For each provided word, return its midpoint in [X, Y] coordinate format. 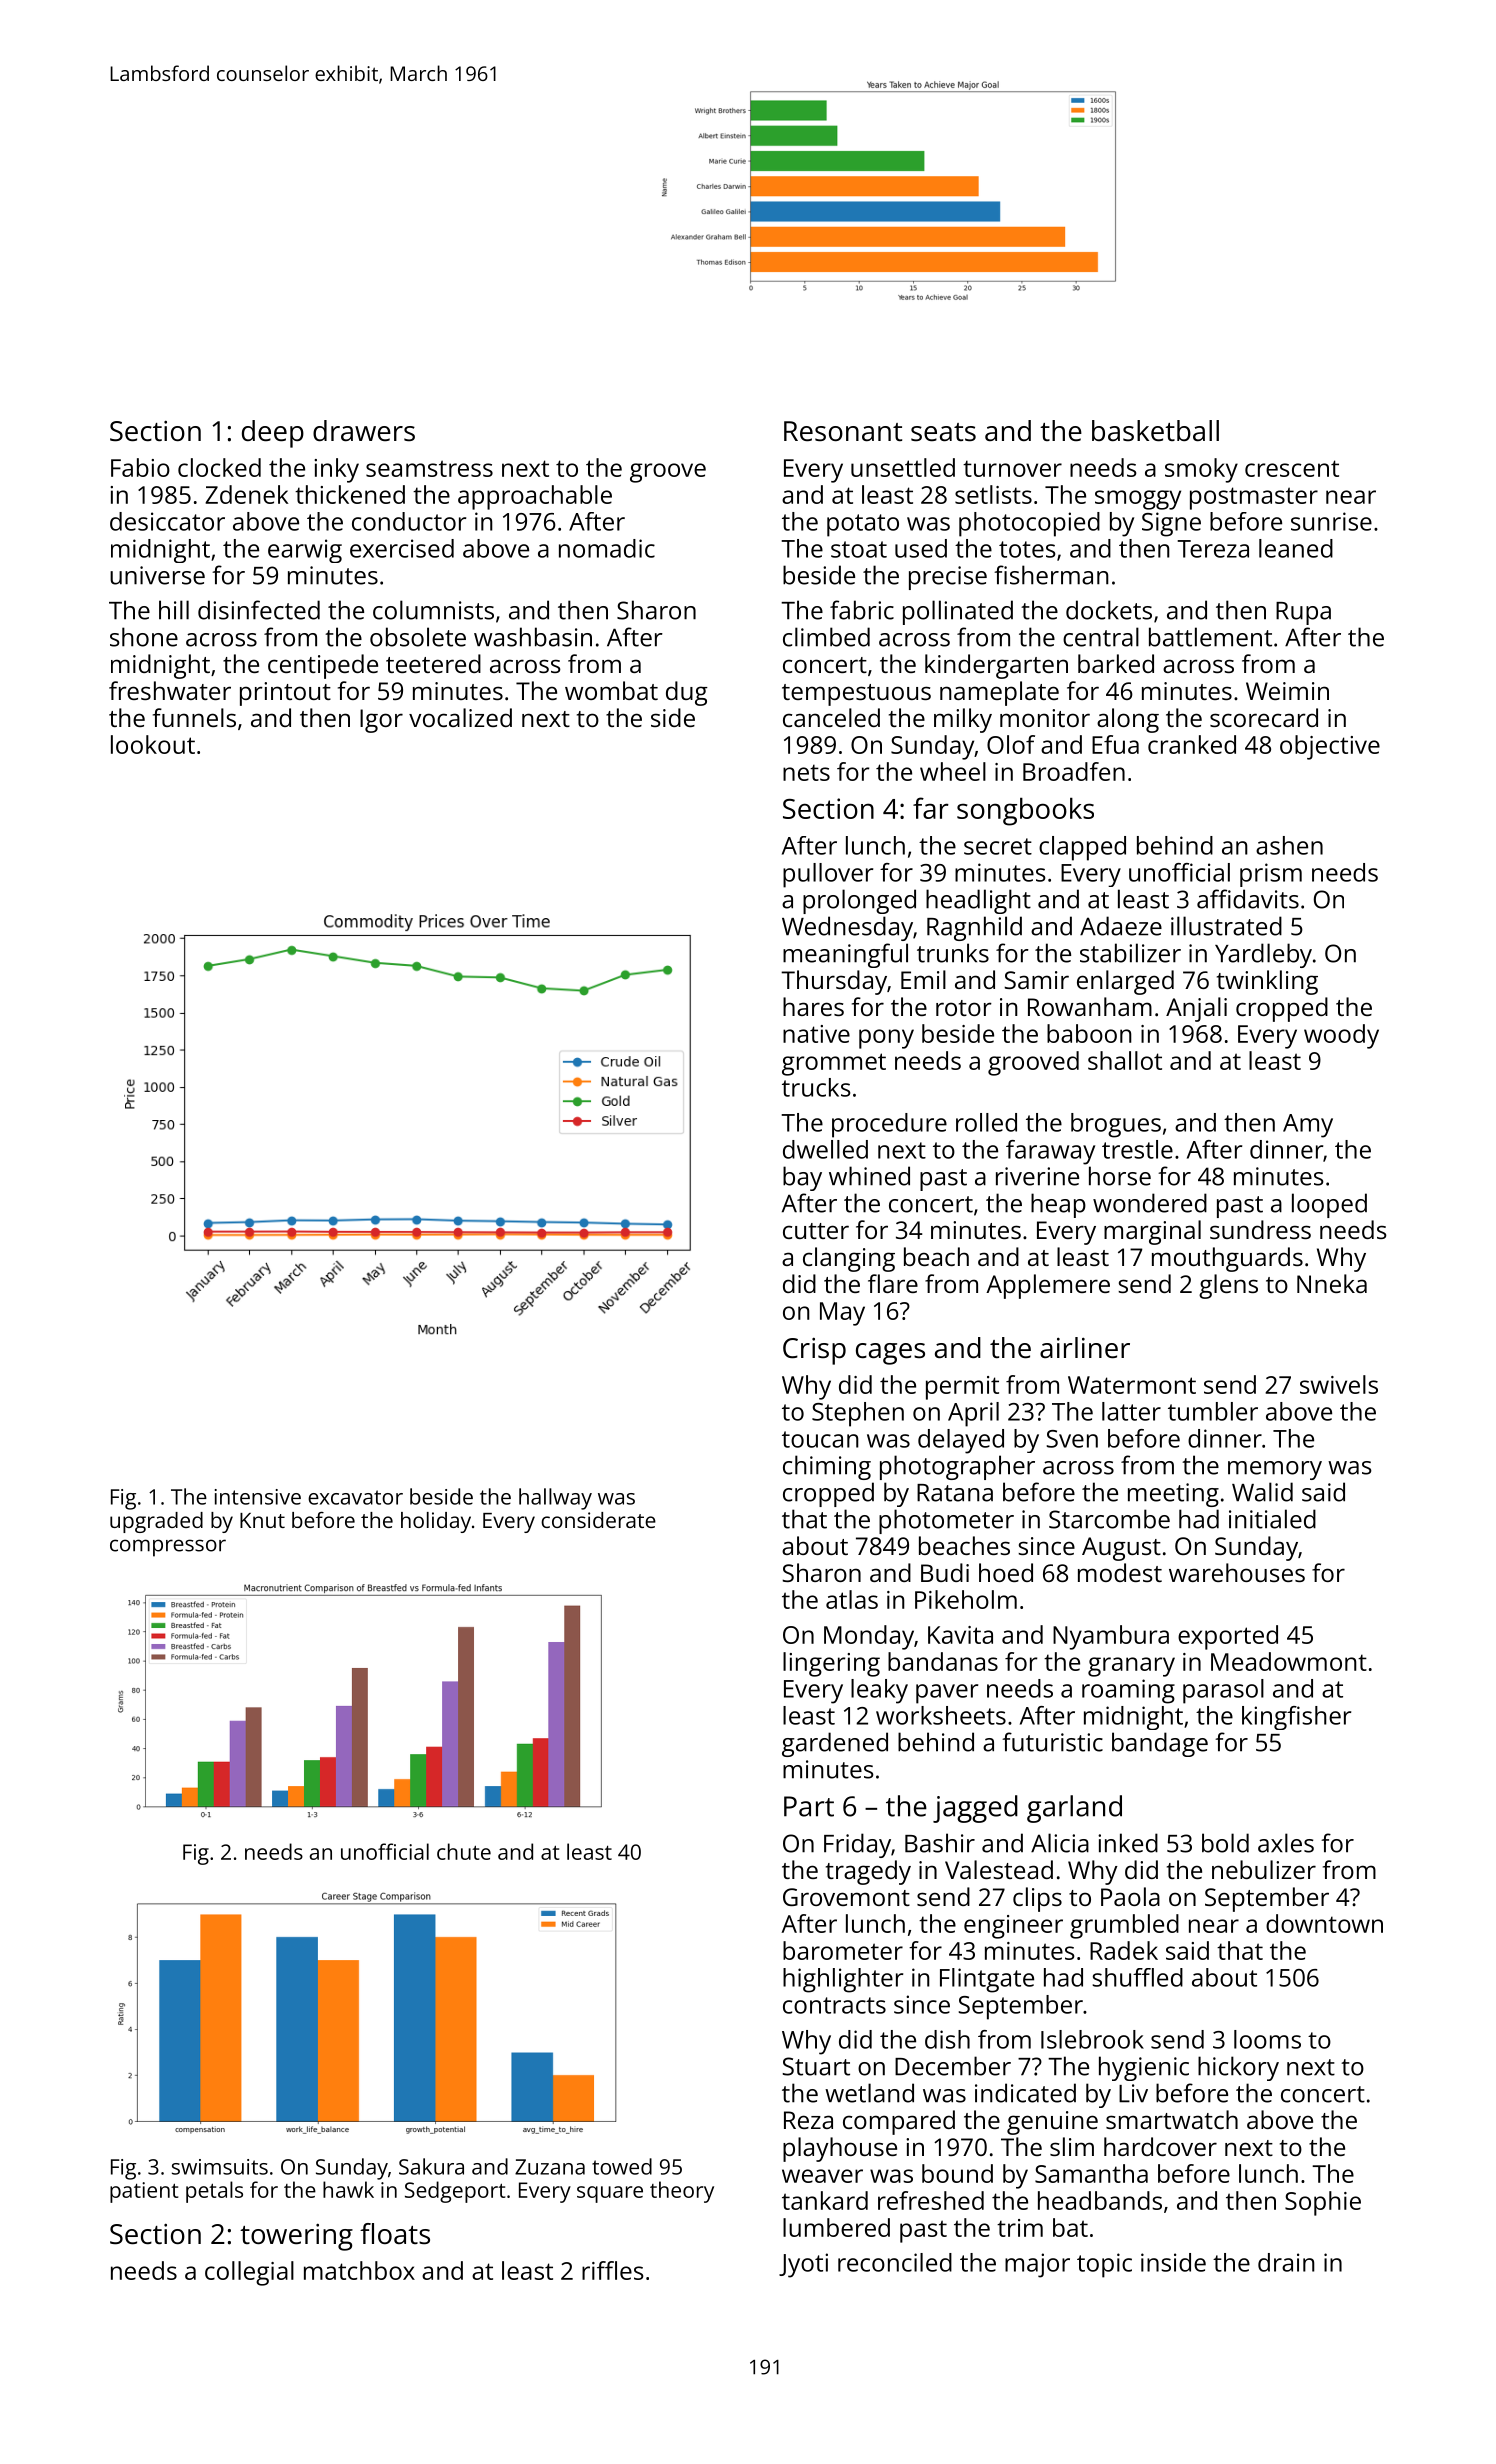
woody [1341, 1036]
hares [813, 1006]
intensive [258, 1497]
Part [809, 1806]
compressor [168, 1548]
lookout [153, 744]
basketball [1155, 431]
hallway [555, 1499]
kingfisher [1296, 1718]
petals [214, 2192]
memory [1275, 1470]
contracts [834, 2005]
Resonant [843, 431]
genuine [1052, 2123]
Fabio [140, 467]
